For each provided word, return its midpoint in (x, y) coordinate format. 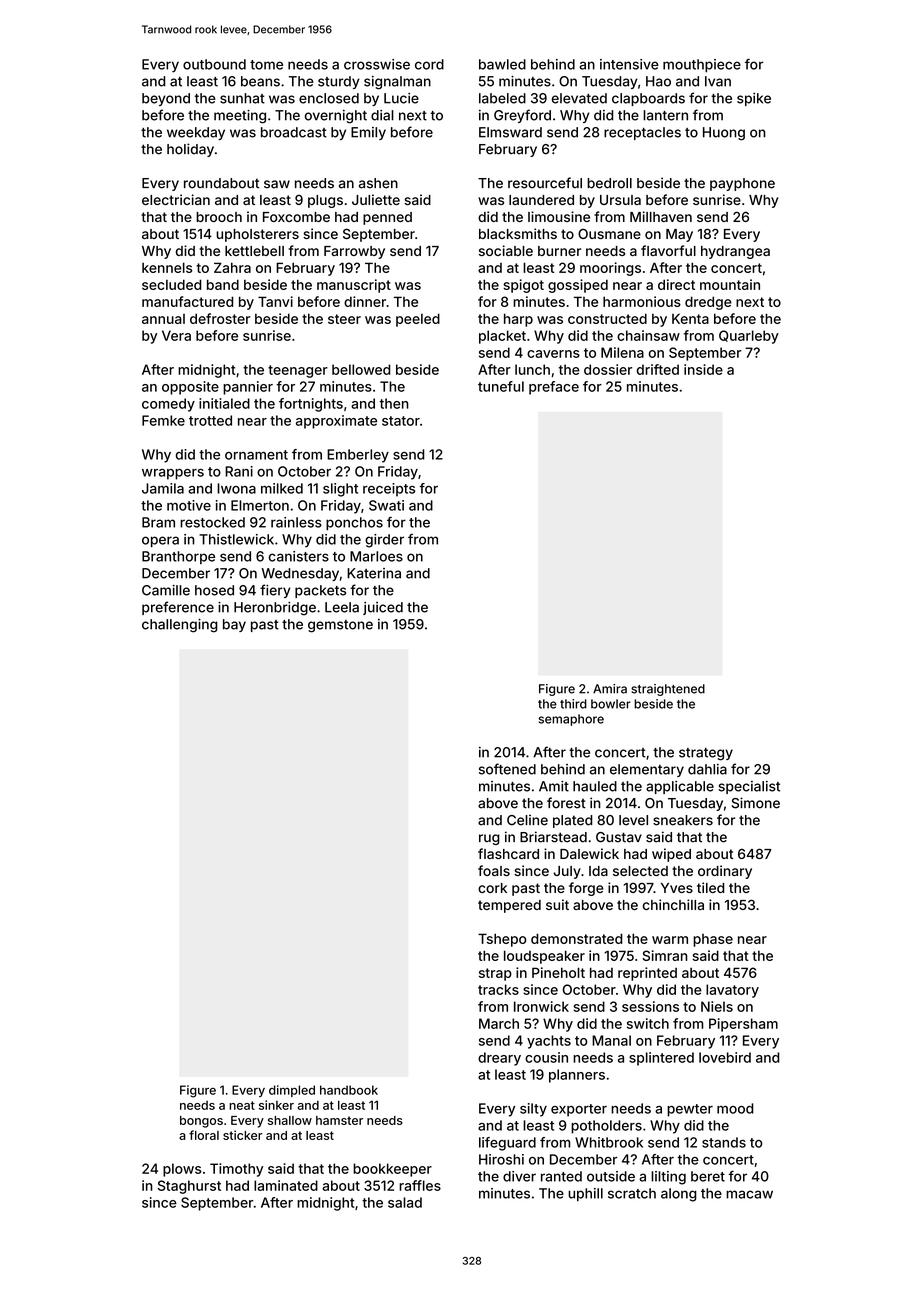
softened (507, 769)
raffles (420, 1185)
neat (242, 1105)
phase (713, 940)
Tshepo (502, 940)
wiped (671, 855)
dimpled (292, 1091)
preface (554, 388)
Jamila (163, 488)
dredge (708, 303)
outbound (214, 64)
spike (754, 99)
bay (234, 625)
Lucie (401, 98)
